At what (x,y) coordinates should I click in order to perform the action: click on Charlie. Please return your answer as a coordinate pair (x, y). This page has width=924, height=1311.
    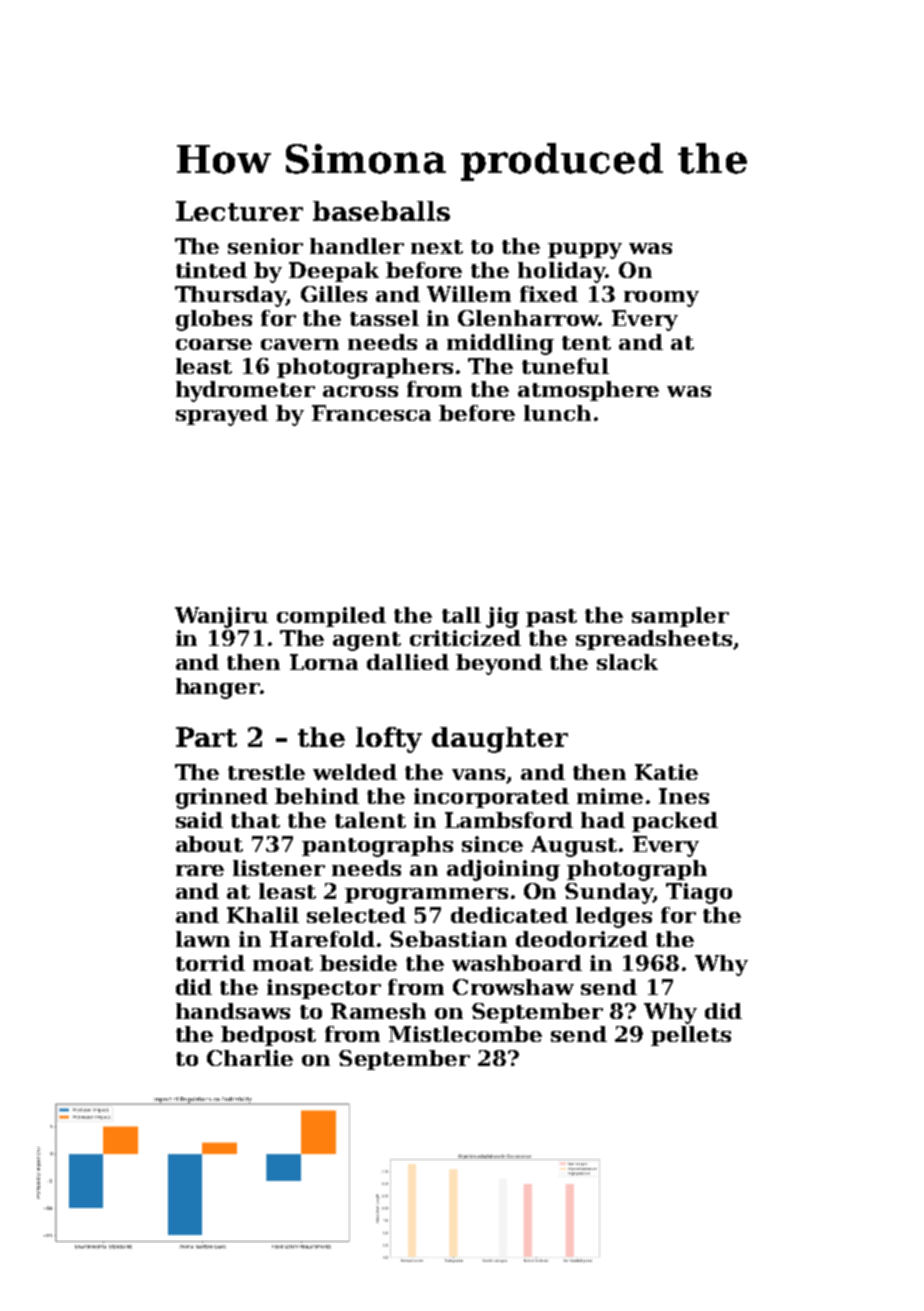
    Looking at the image, I should click on (250, 1058).
